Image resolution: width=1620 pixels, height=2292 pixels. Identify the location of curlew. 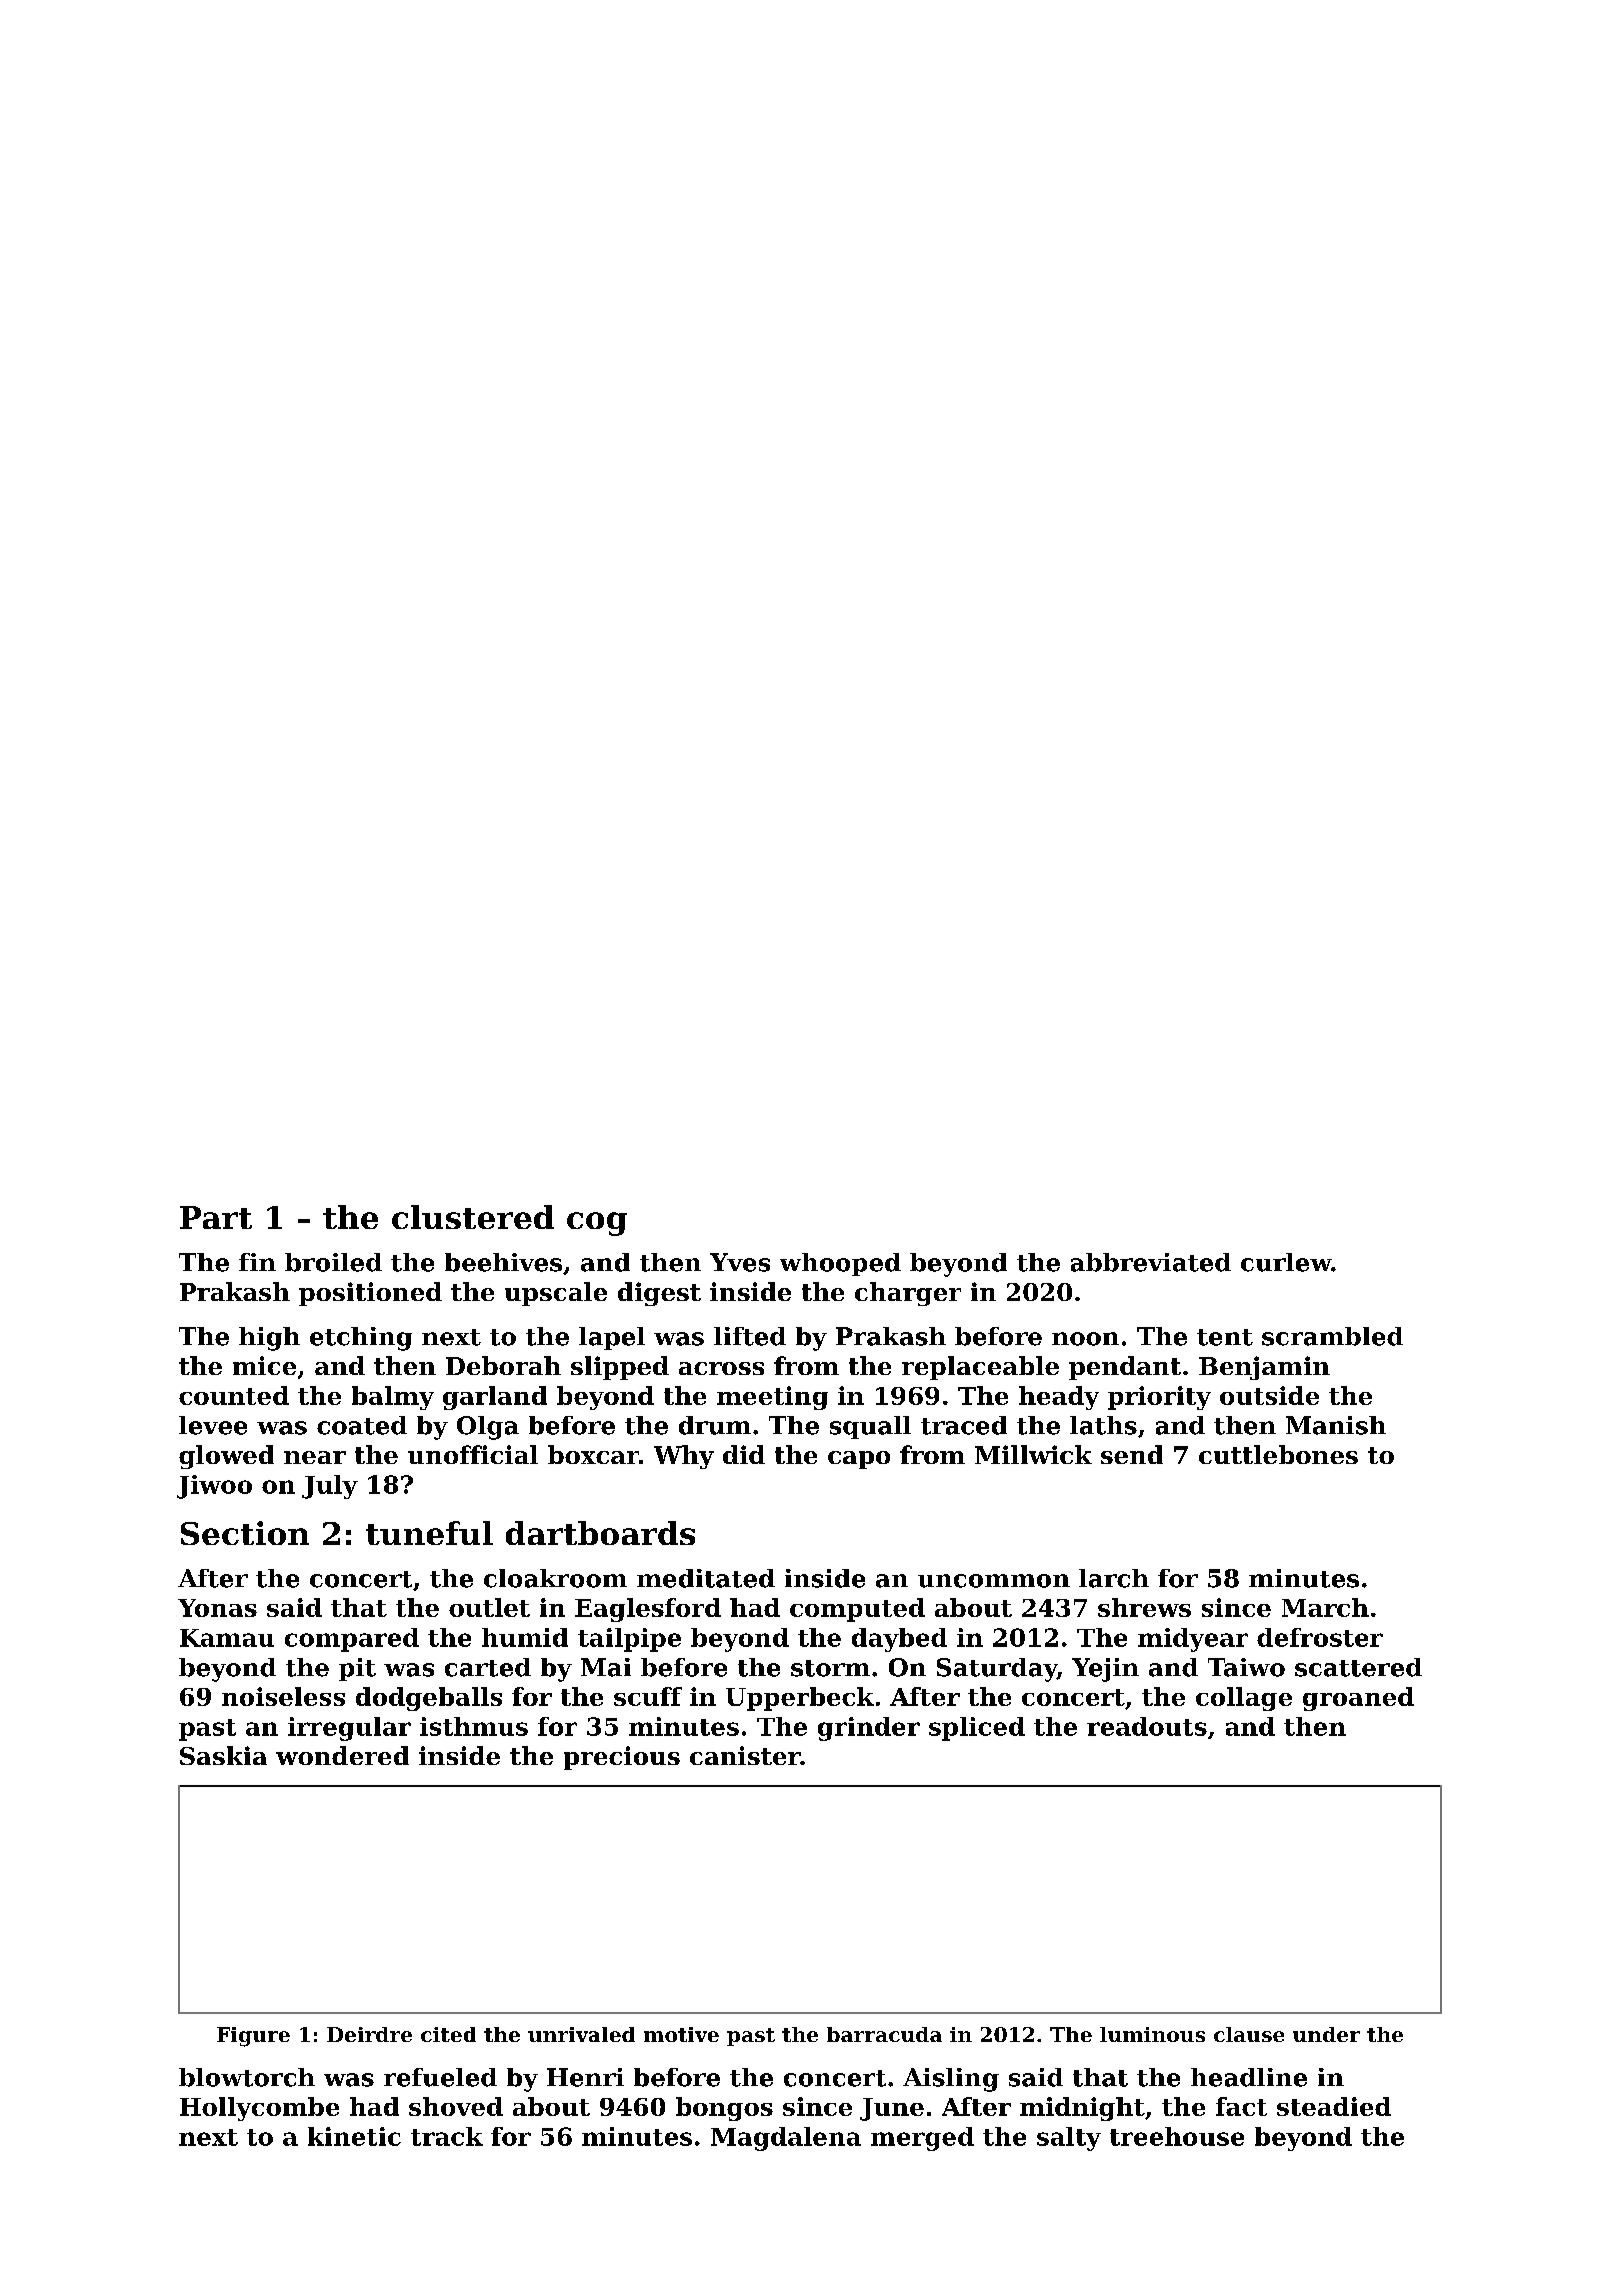
(1286, 1262).
